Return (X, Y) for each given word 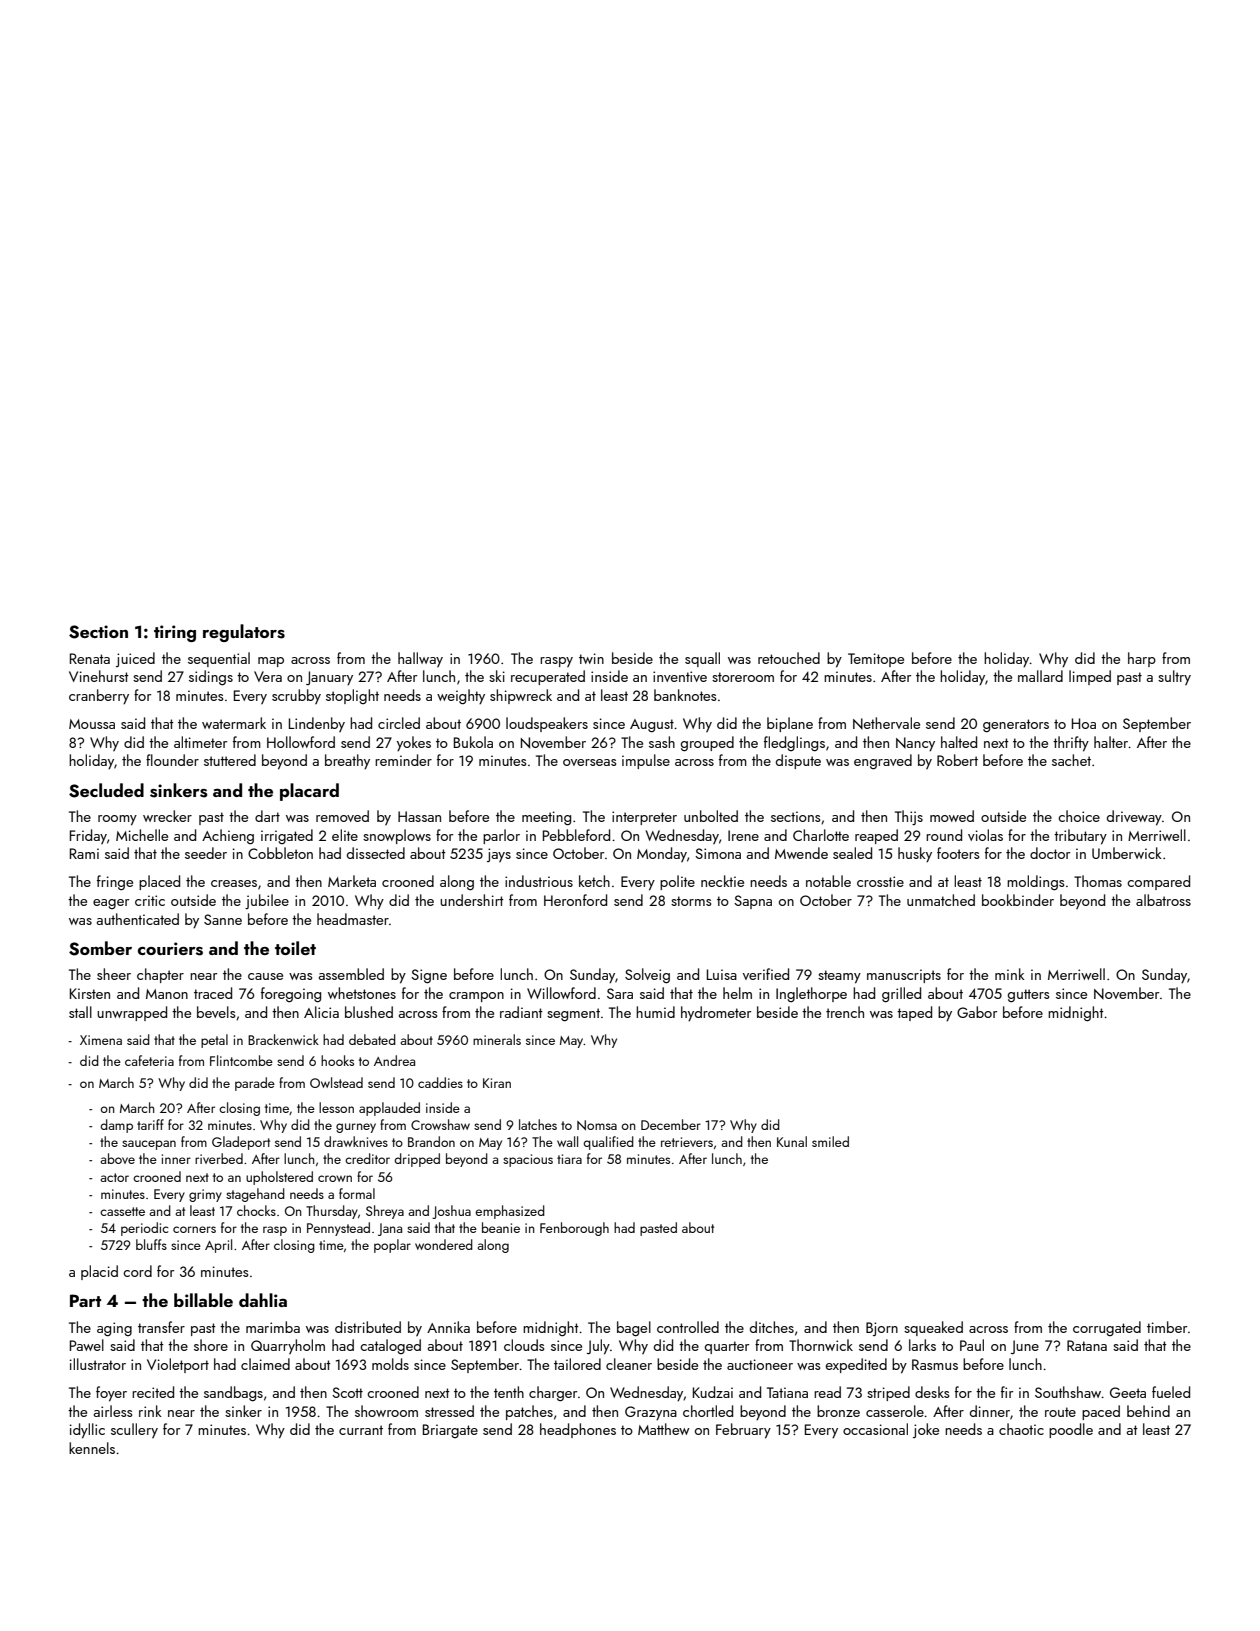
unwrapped (132, 1013)
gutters (1028, 996)
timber (1167, 1327)
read (827, 1392)
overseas (589, 762)
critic (150, 900)
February (743, 1431)
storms (691, 901)
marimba (273, 1327)
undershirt (472, 900)
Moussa (92, 724)
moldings (1035, 883)
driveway (1134, 818)
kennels (92, 1448)
